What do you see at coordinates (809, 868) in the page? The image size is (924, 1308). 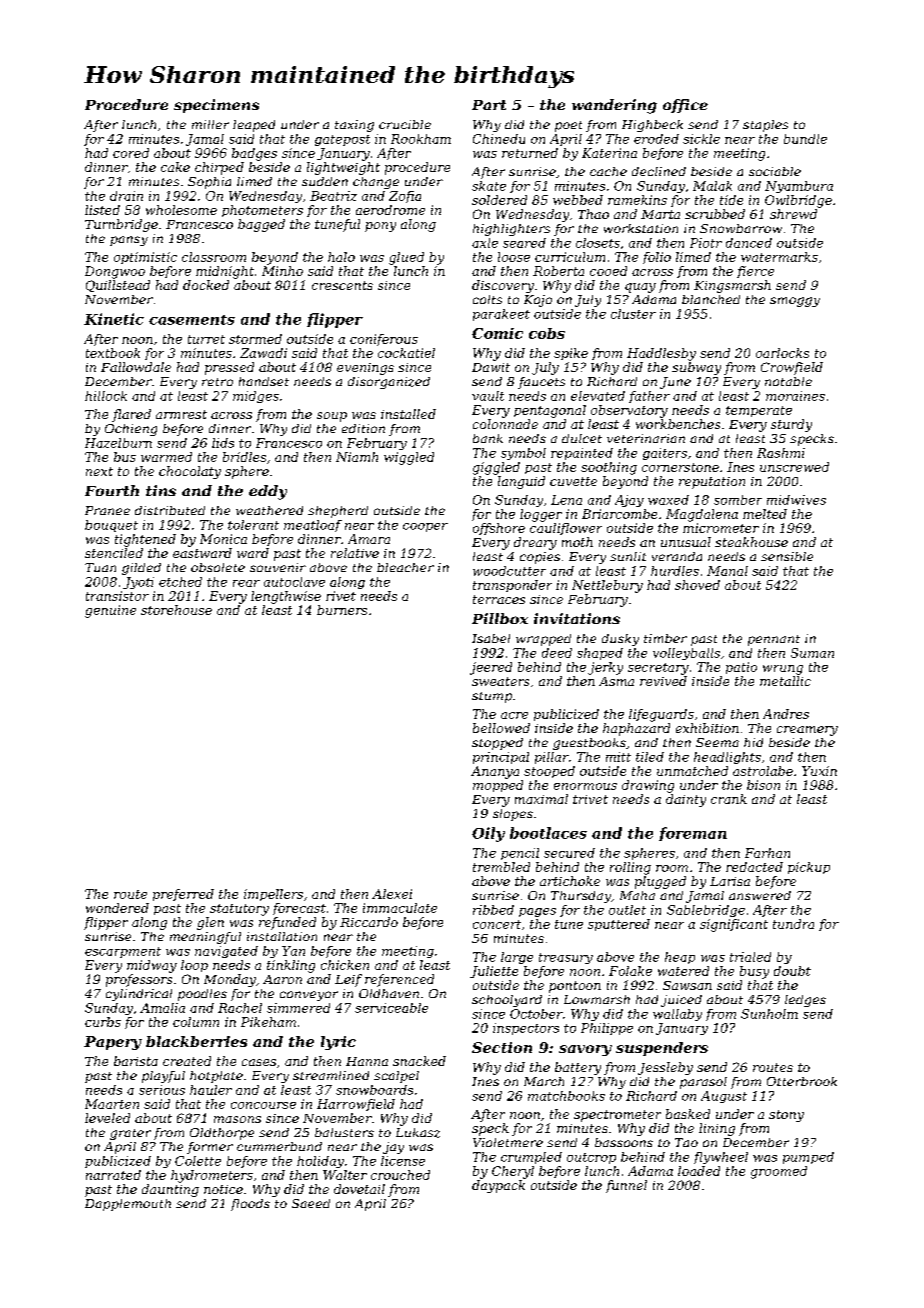 I see `pickup` at bounding box center [809, 868].
